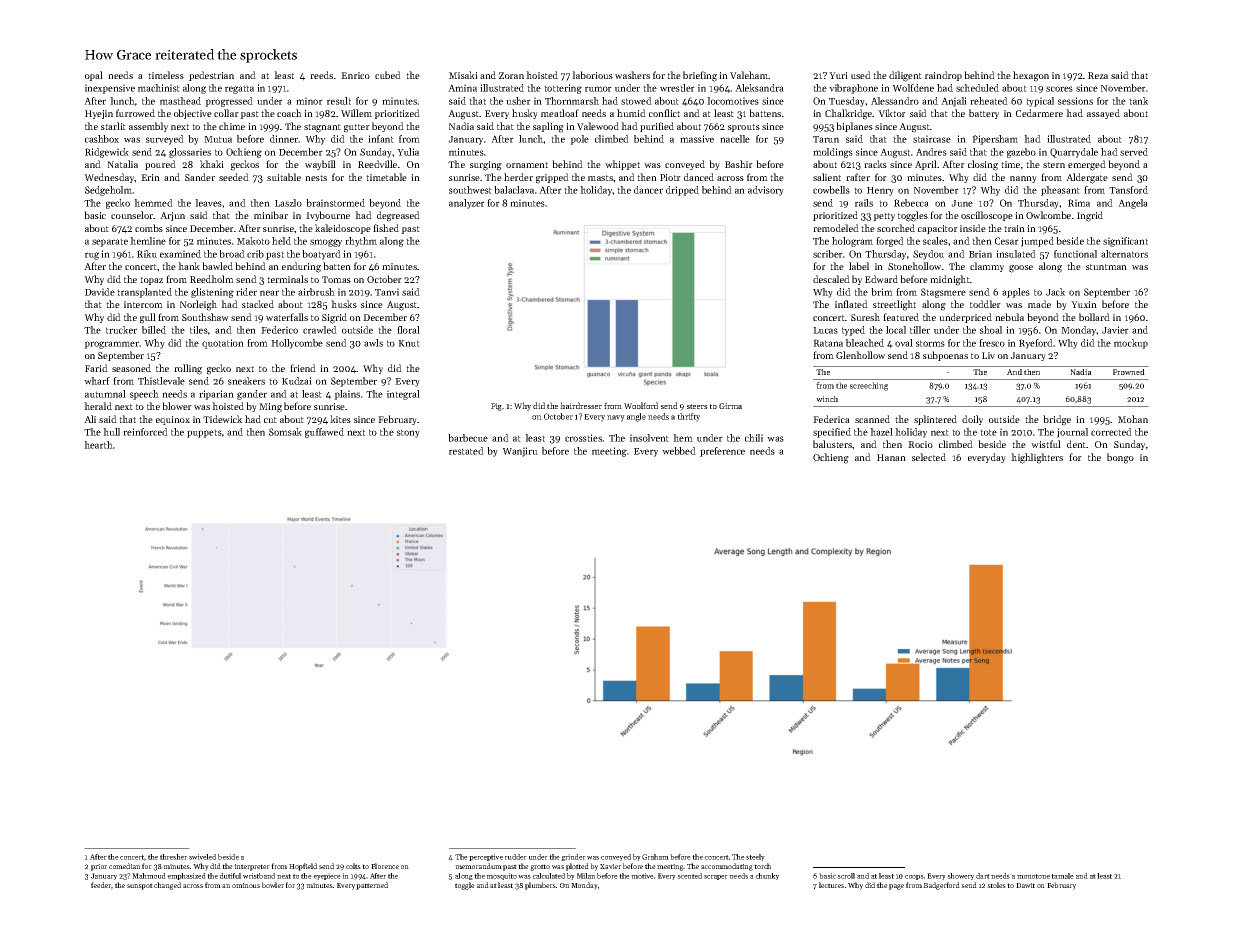  What do you see at coordinates (689, 876) in the screenshot?
I see `scented` at bounding box center [689, 876].
